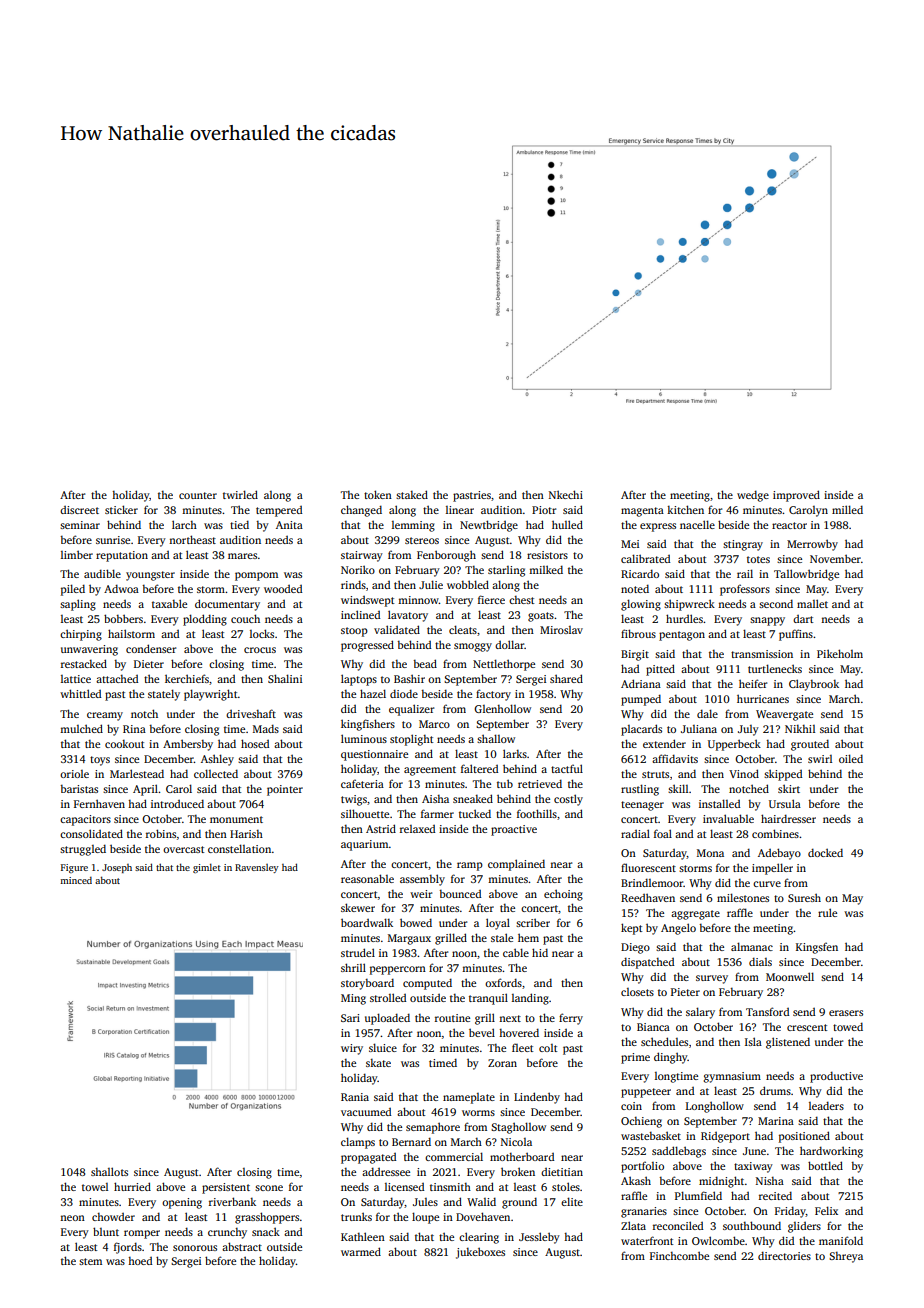 The image size is (924, 1308). Describe the element at coordinates (367, 646) in the page. I see `progressed` at that location.
